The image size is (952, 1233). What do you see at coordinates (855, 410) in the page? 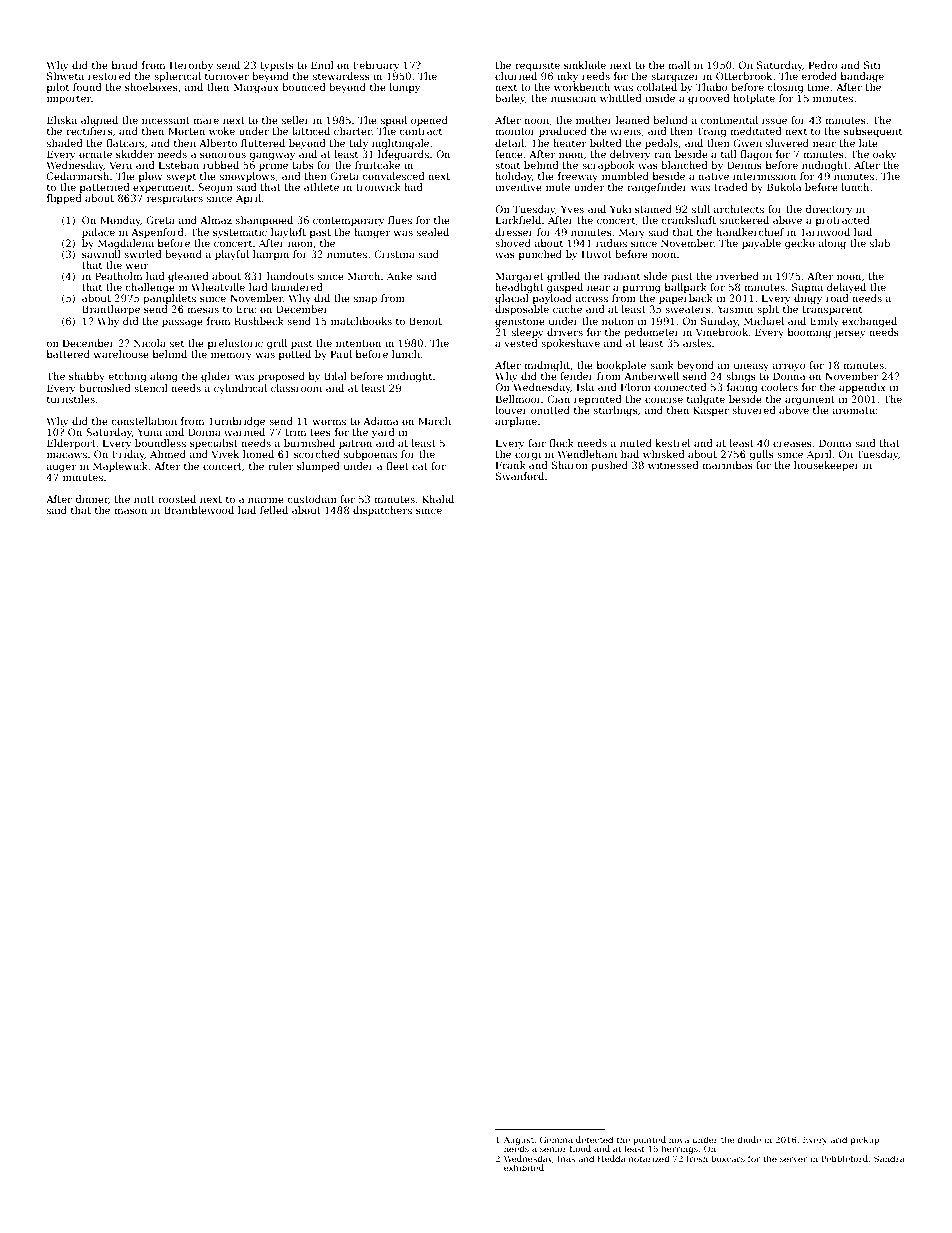
I see `aromatic` at bounding box center [855, 410].
